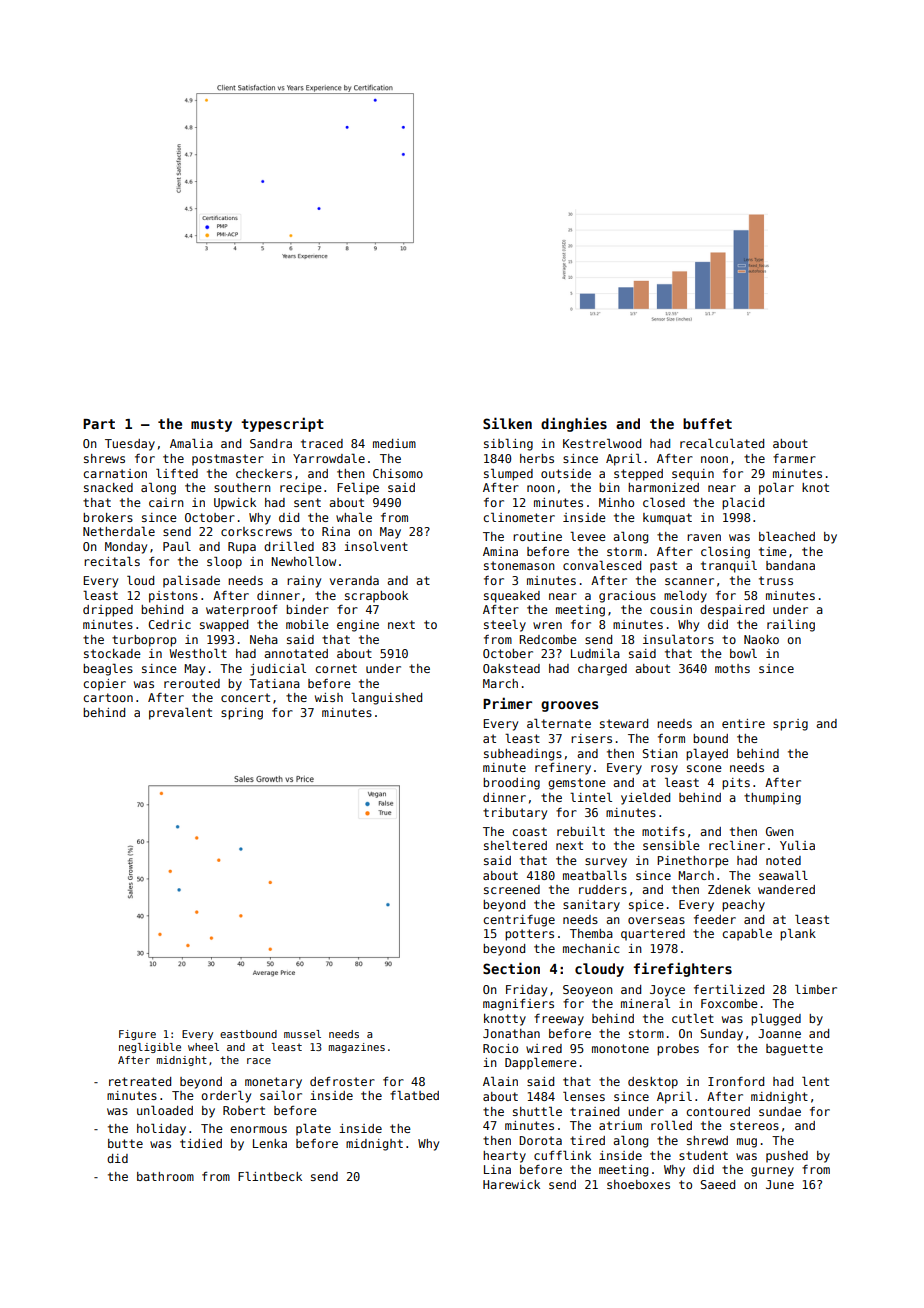 The image size is (924, 1308). What do you see at coordinates (791, 625) in the image?
I see `railing` at bounding box center [791, 625].
